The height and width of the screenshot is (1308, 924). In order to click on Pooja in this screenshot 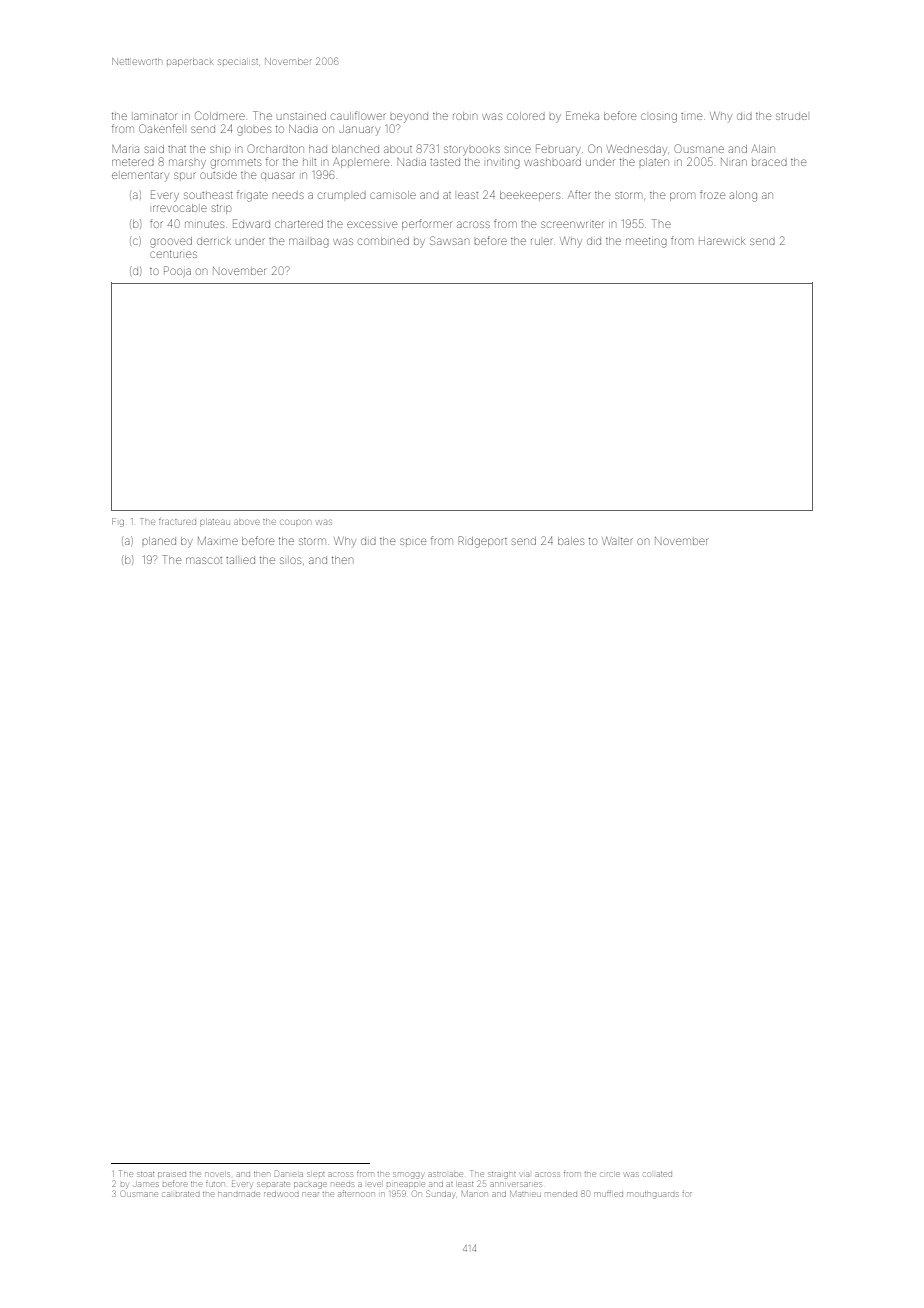, I will do `click(177, 270)`.
